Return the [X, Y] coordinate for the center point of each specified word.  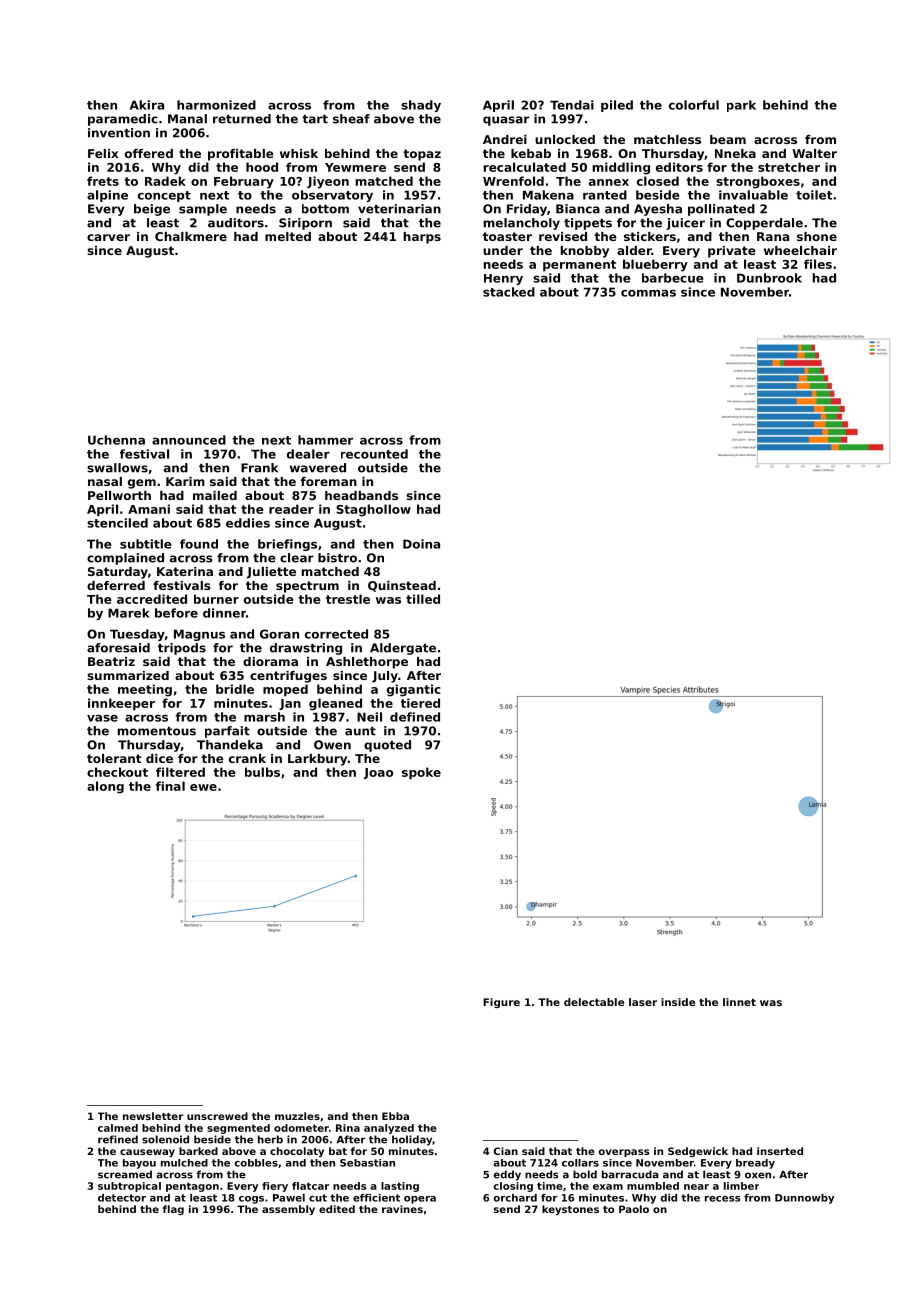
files [818, 264]
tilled [423, 599]
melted [288, 236]
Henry [503, 279]
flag [173, 1210]
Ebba [395, 1116]
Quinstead [402, 586]
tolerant [114, 758]
